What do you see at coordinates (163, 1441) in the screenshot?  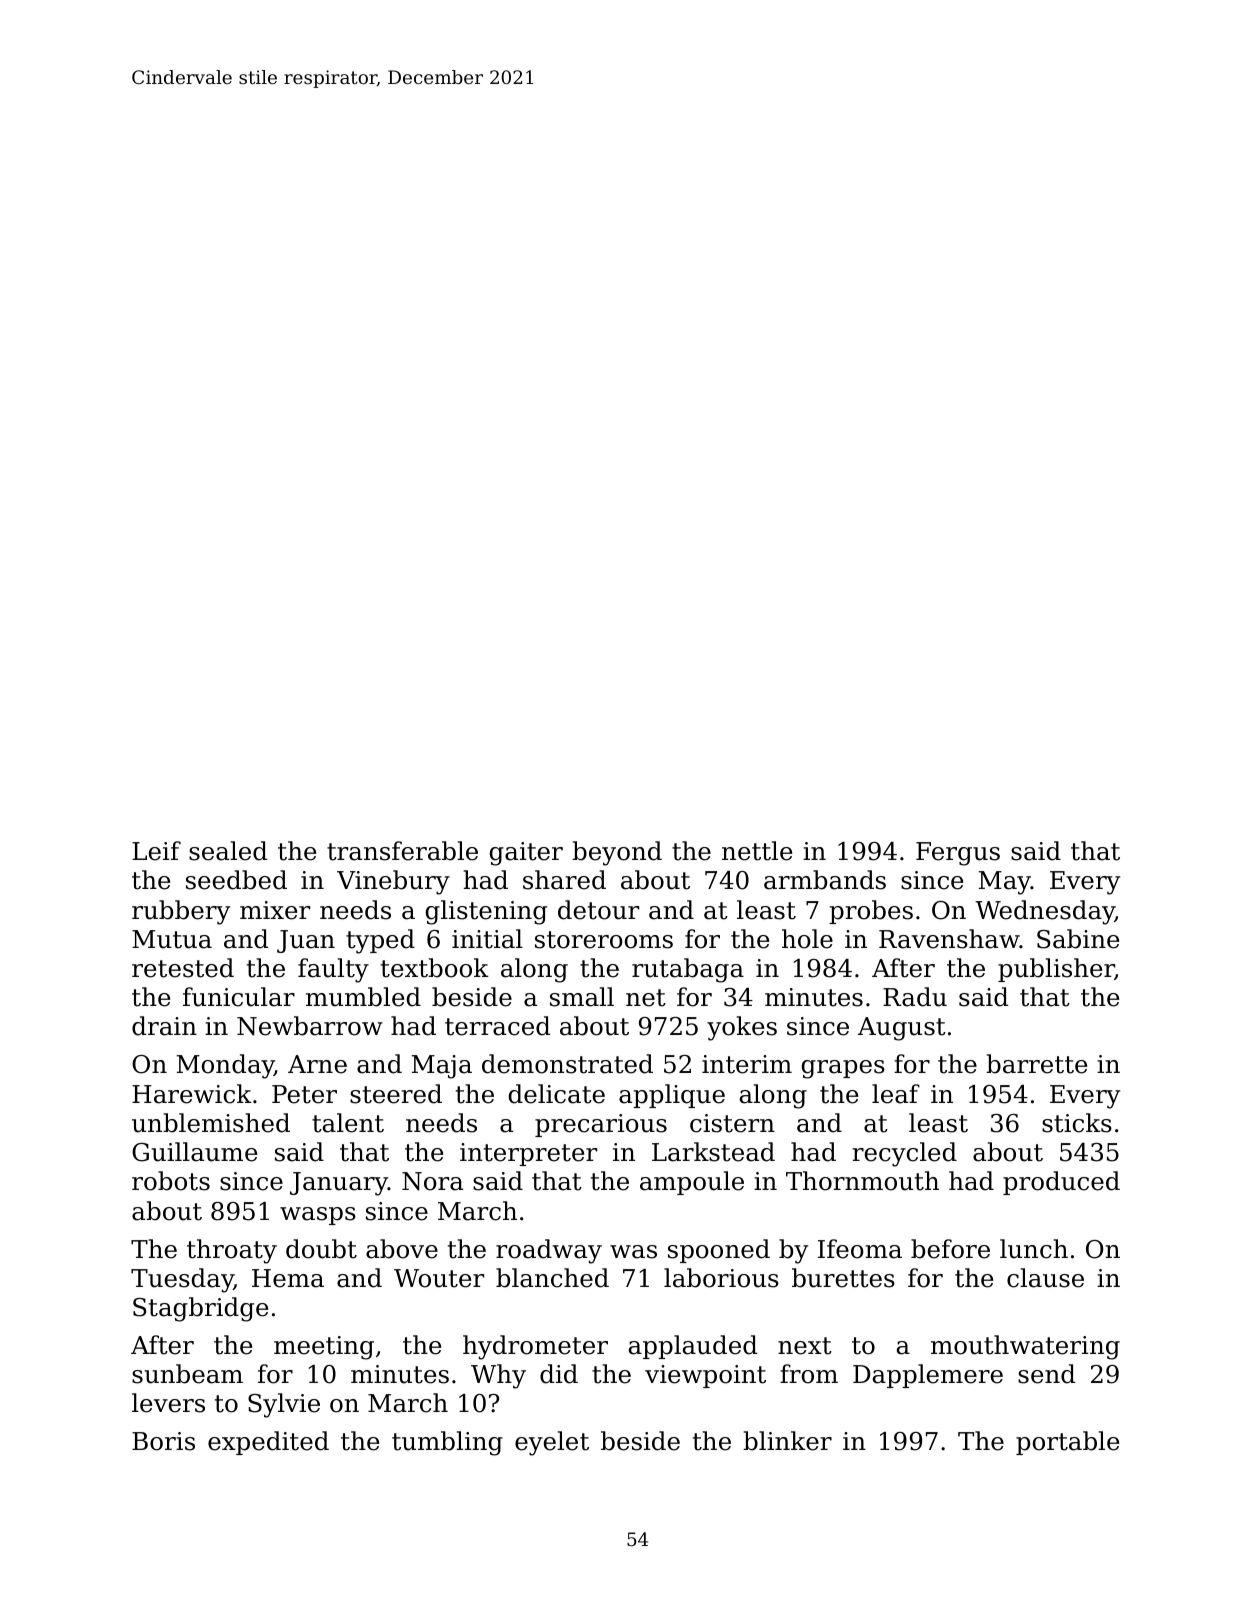 I see `Boris` at bounding box center [163, 1441].
